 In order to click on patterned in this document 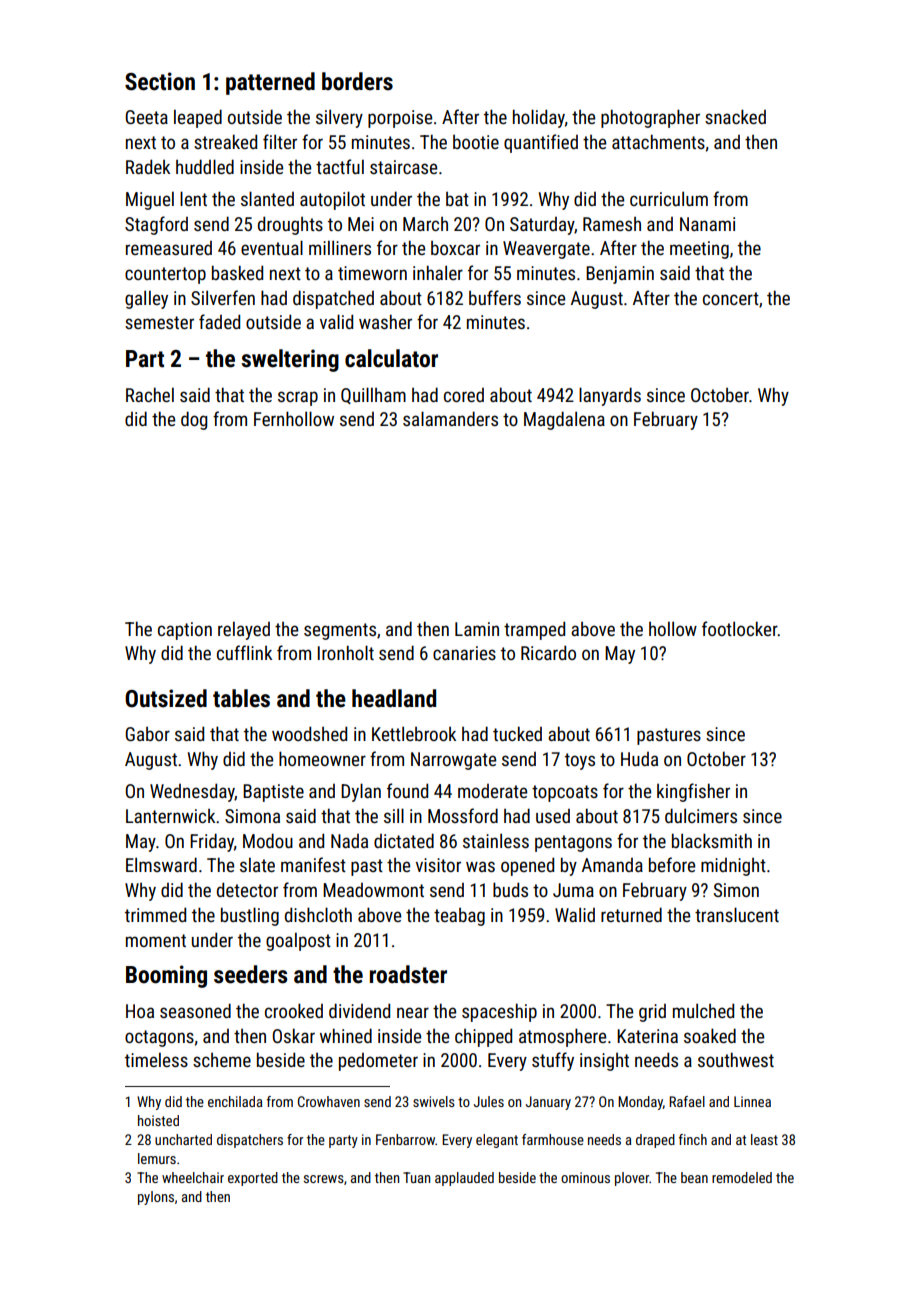, I will do `click(270, 83)`.
